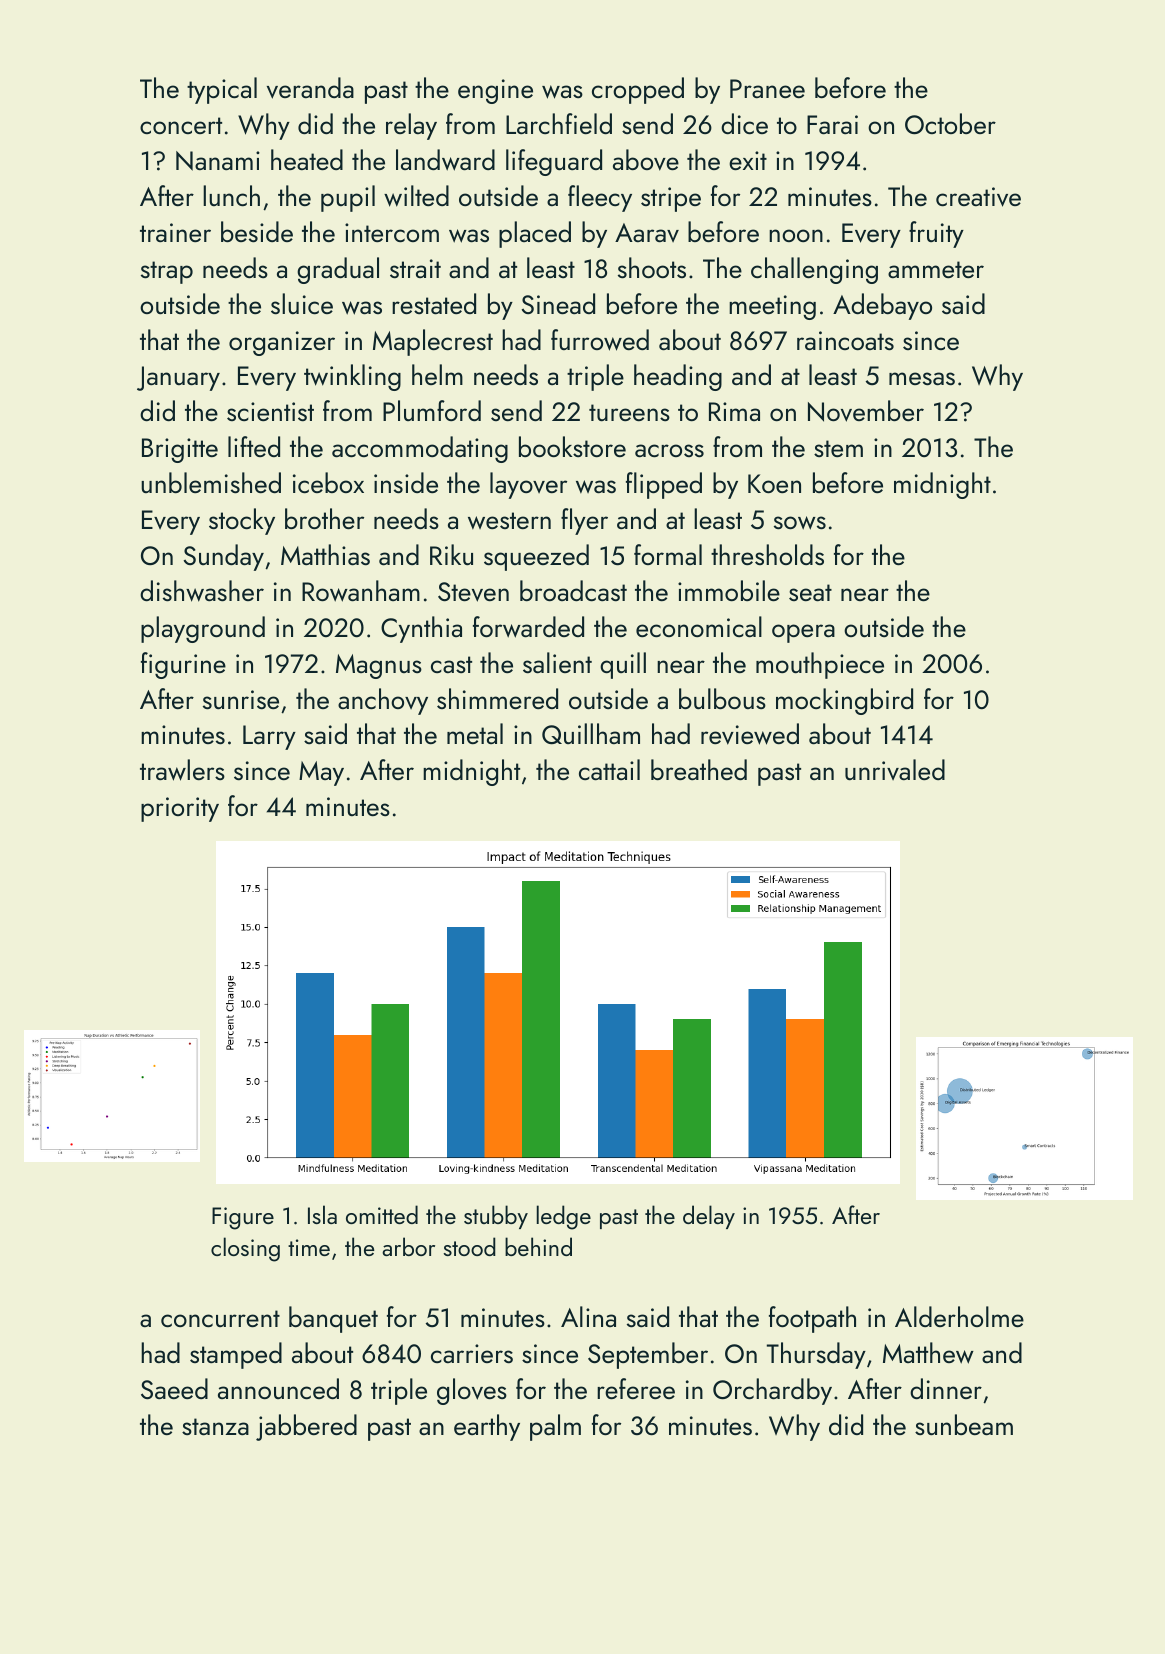 The width and height of the document is (1165, 1654). Describe the element at coordinates (647, 232) in the document. I see `Aarav` at that location.
